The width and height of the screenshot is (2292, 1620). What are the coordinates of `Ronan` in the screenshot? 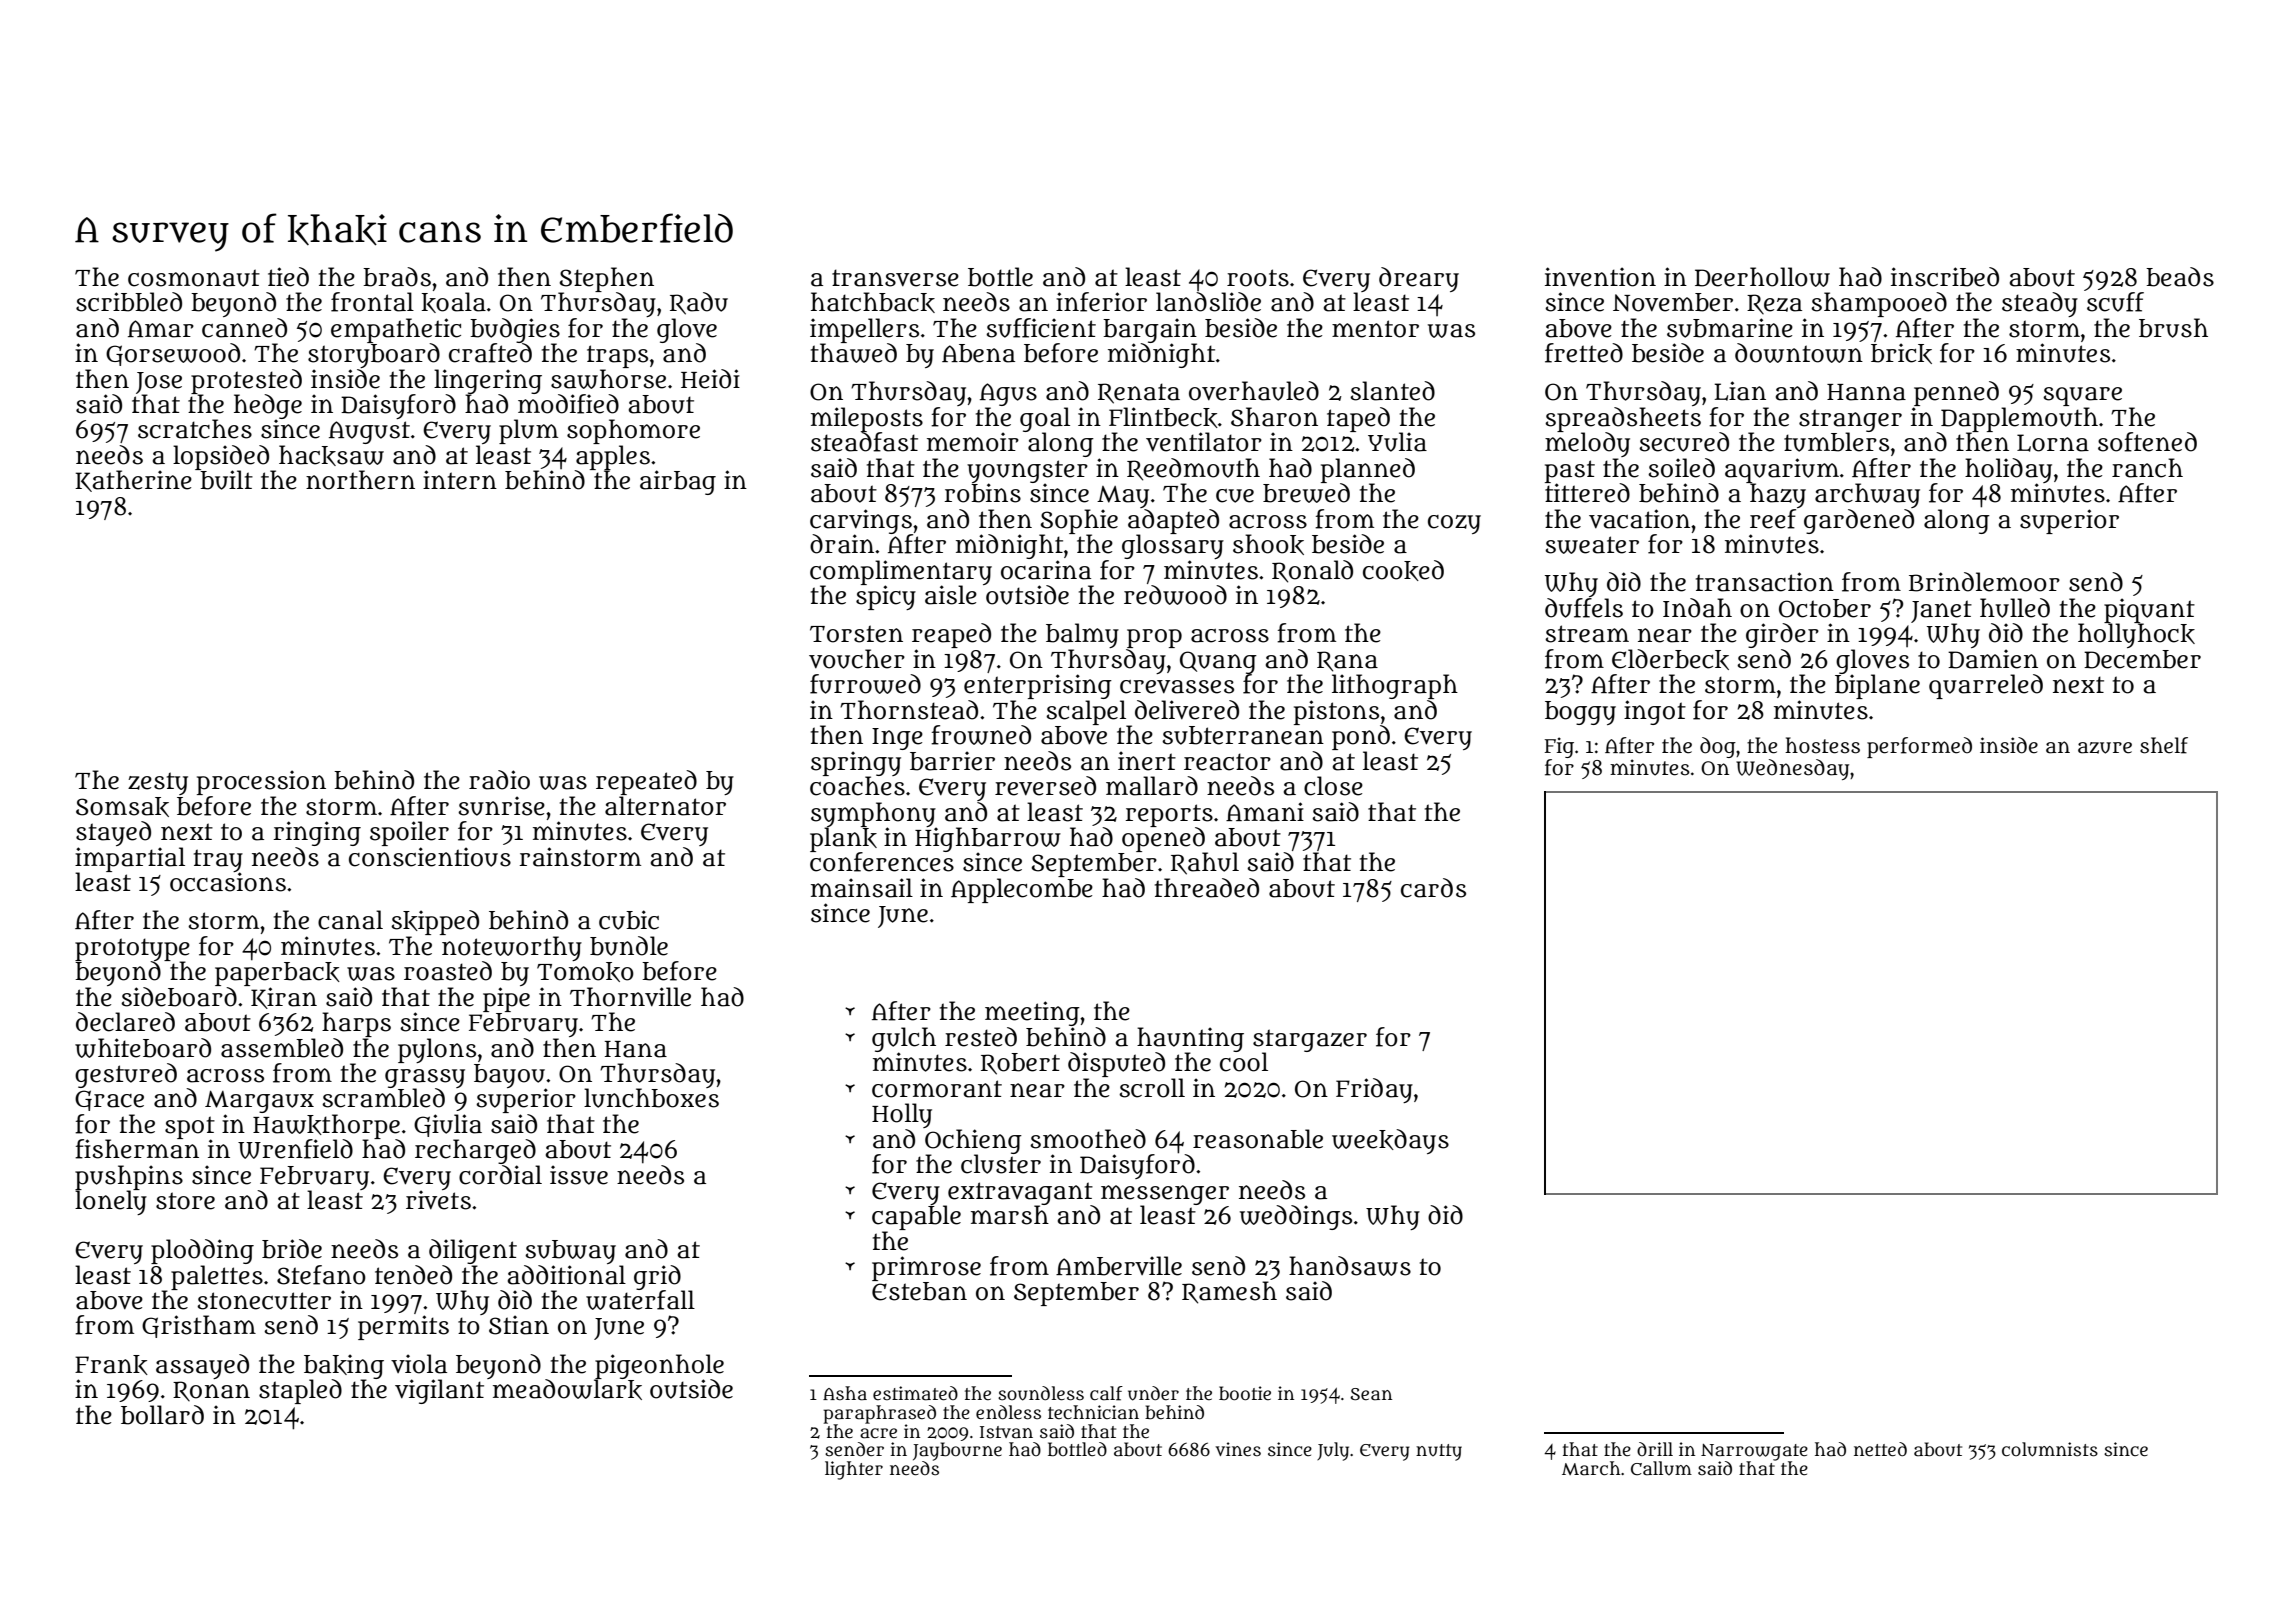 It's located at (211, 1391).
